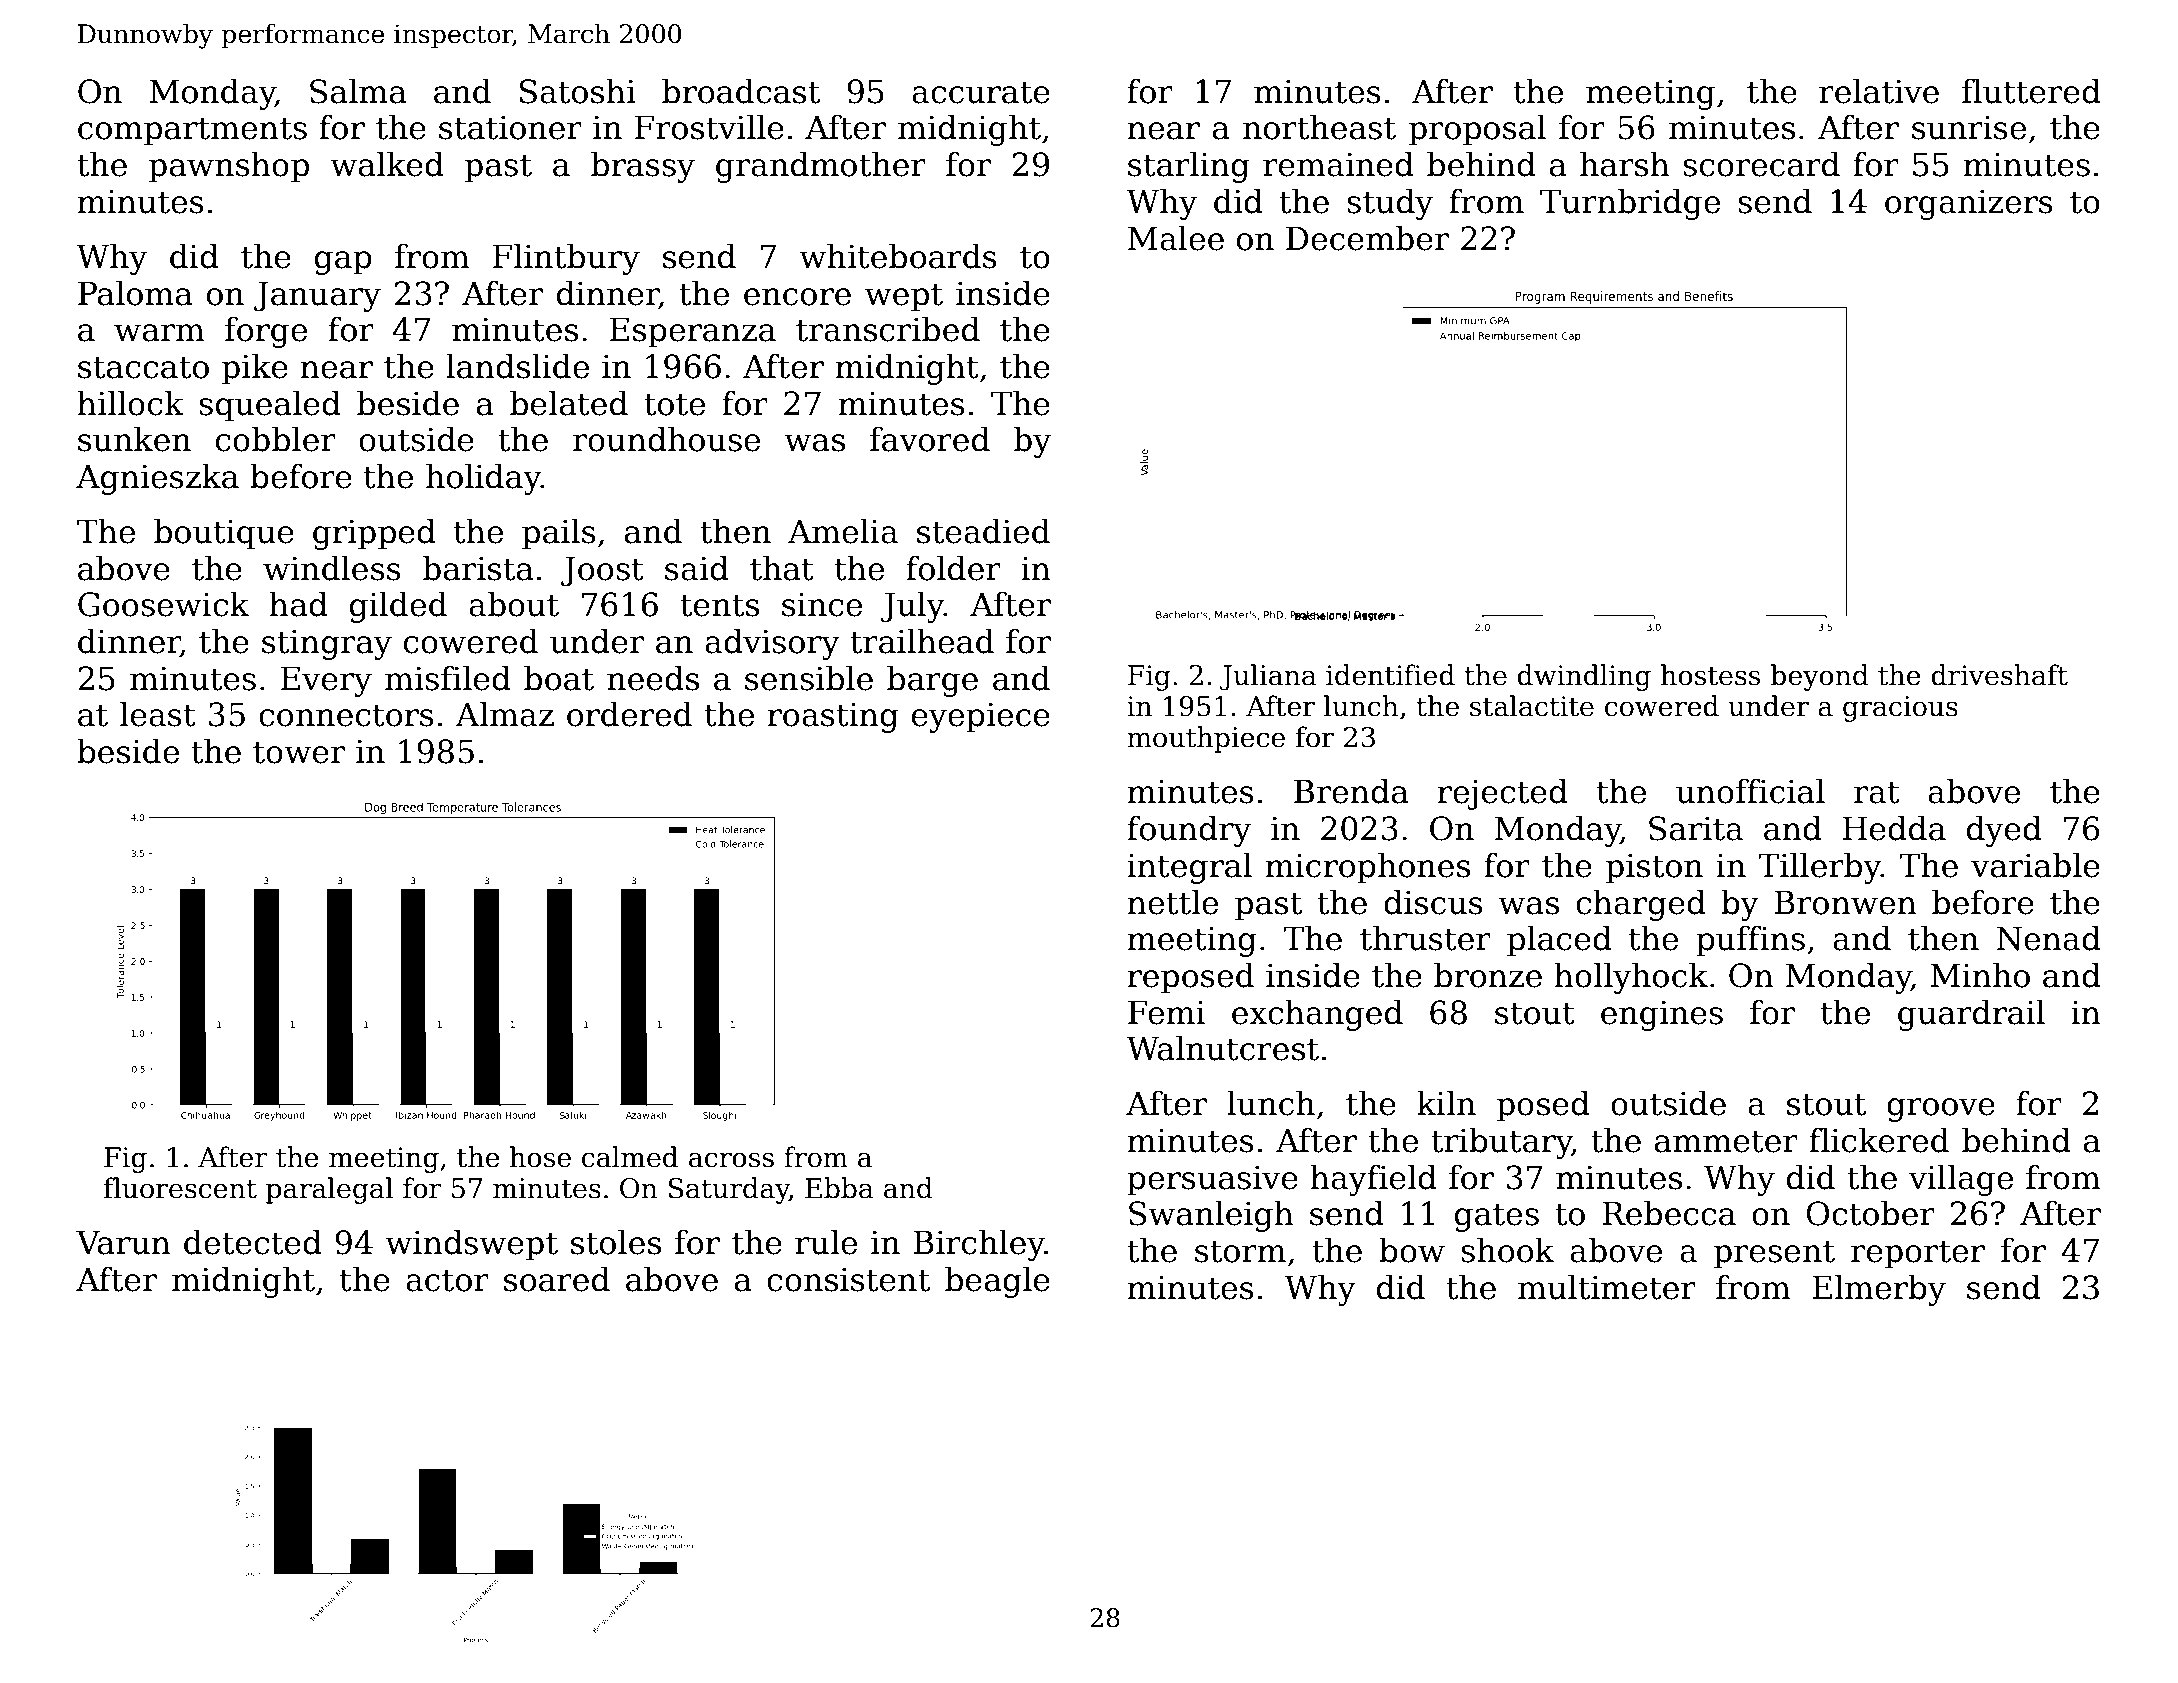  What do you see at coordinates (888, 329) in the screenshot?
I see `transcribed` at bounding box center [888, 329].
